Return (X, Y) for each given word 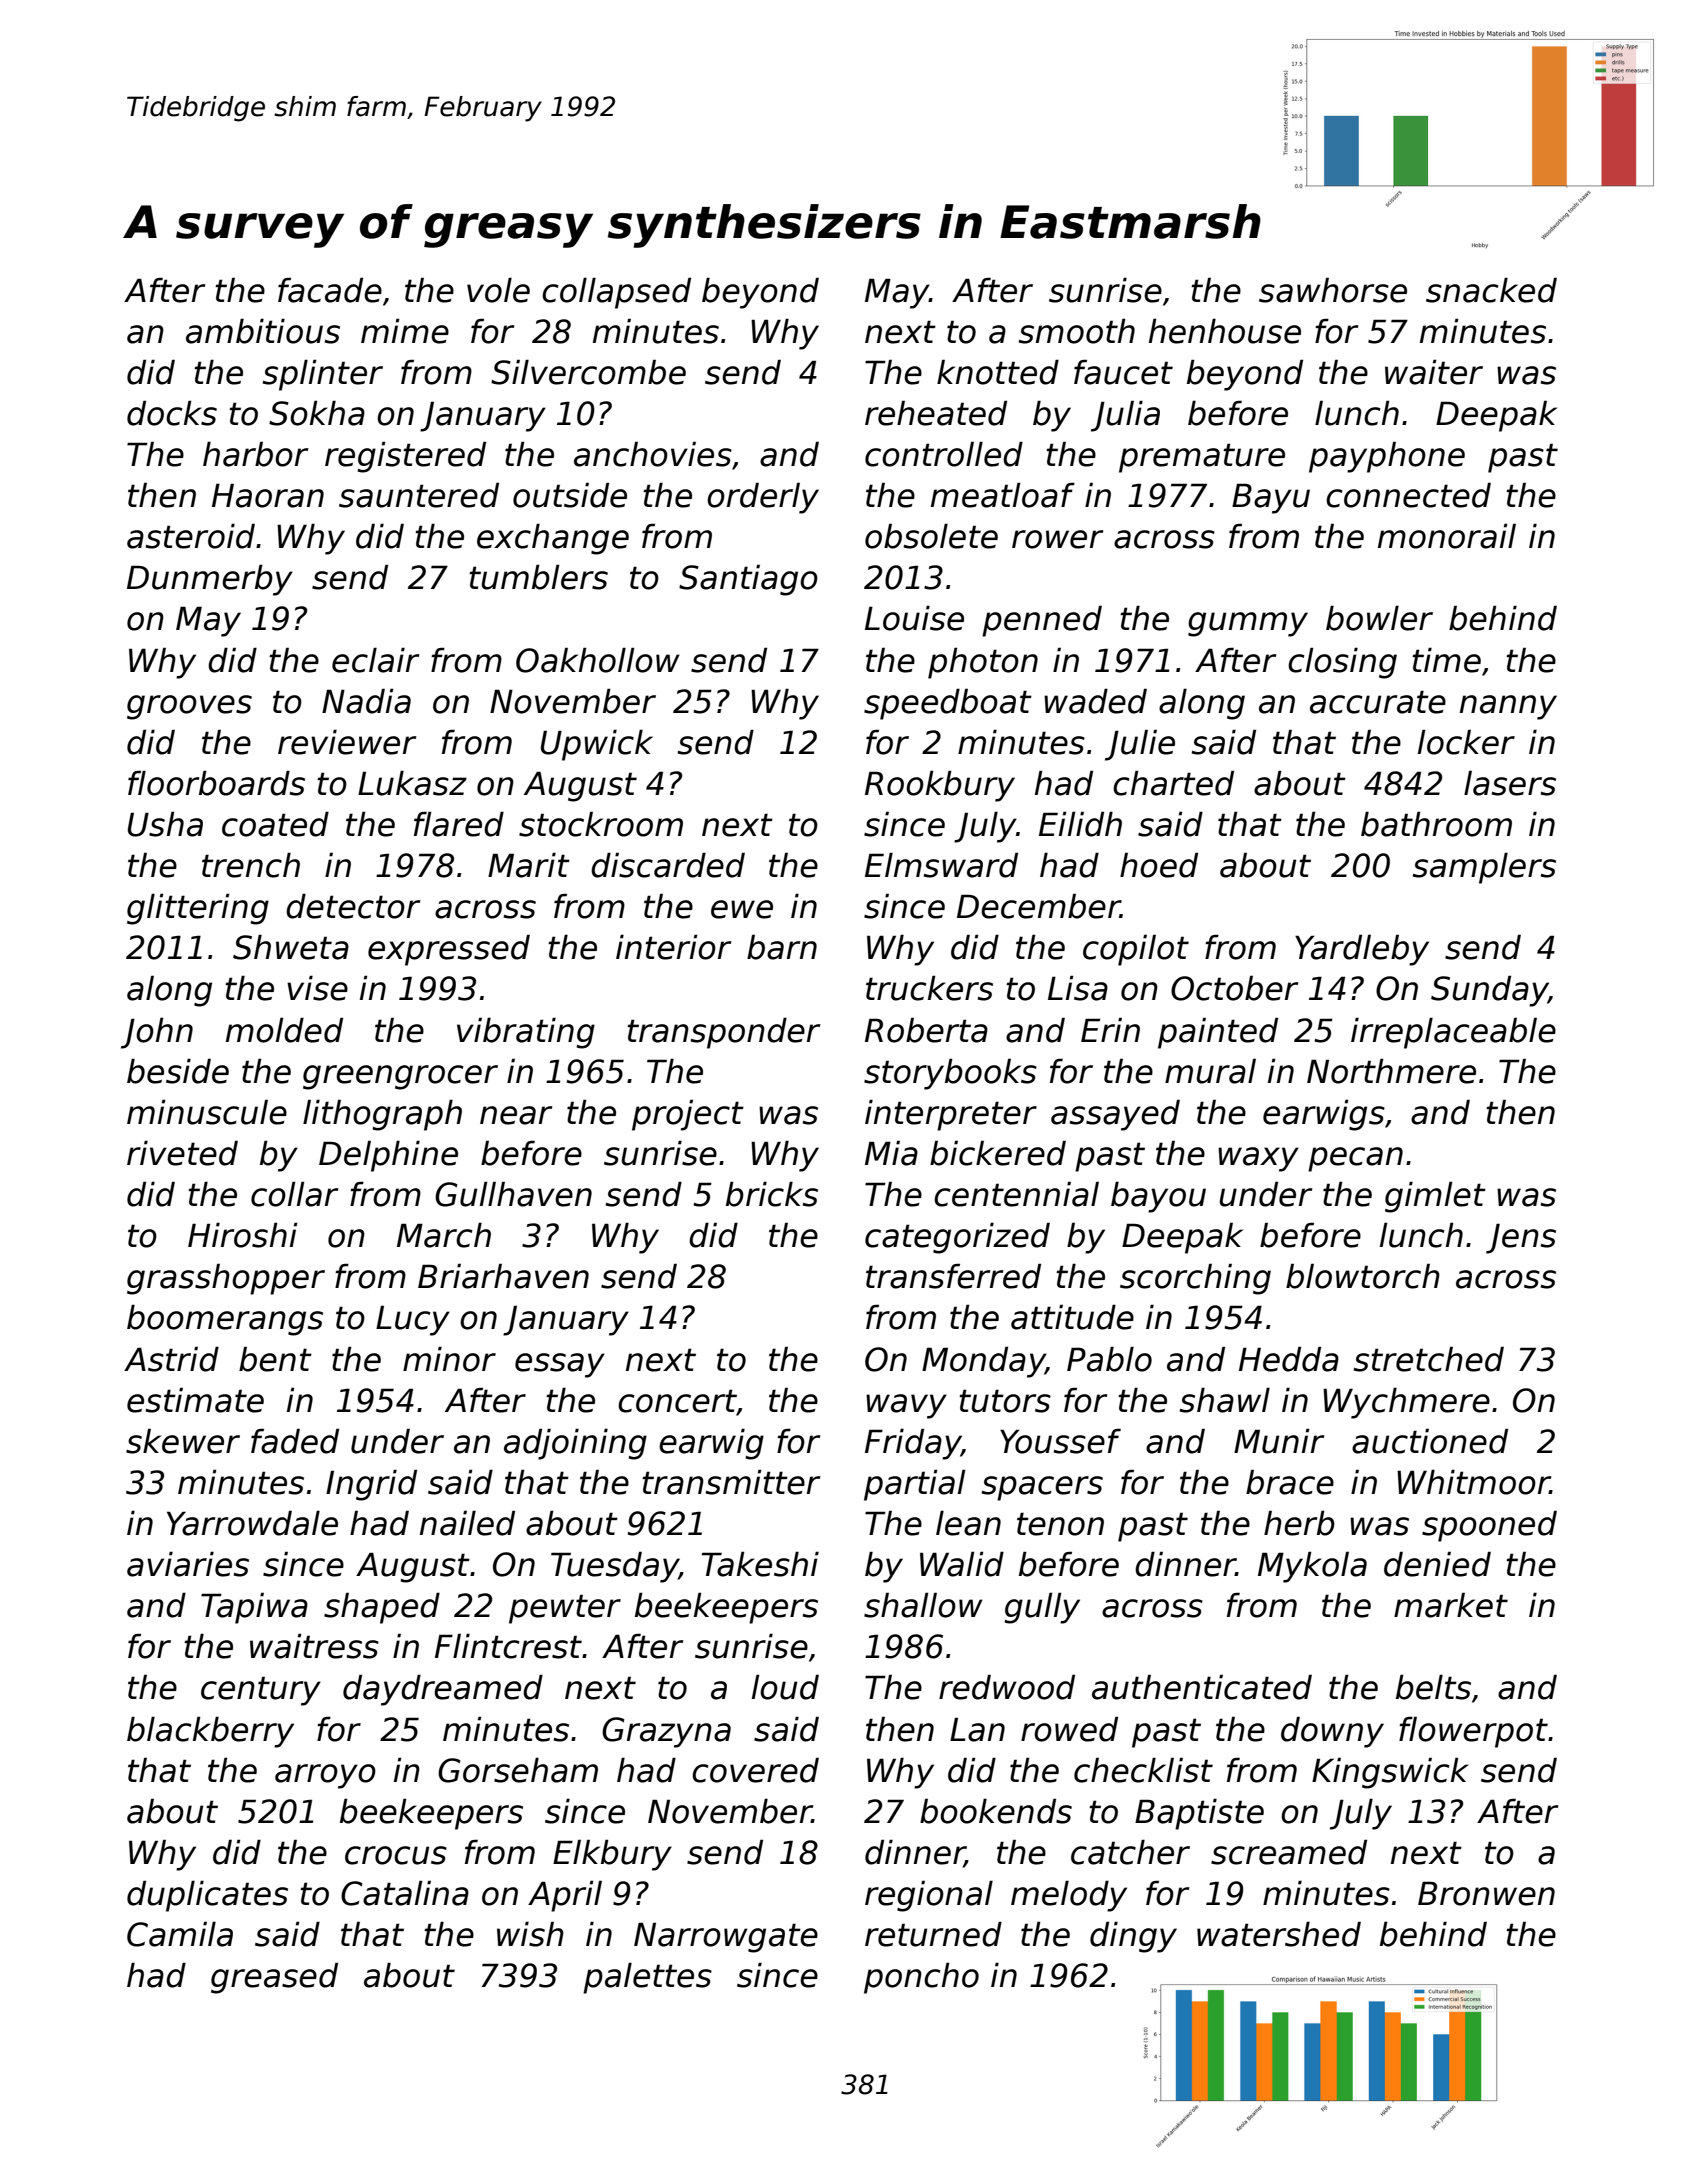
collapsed (616, 293)
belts (1433, 1687)
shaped (382, 1608)
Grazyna (666, 1732)
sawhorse (1333, 290)
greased (274, 1978)
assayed (1115, 1115)
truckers (929, 988)
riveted (182, 1153)
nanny (1508, 707)
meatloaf (1003, 495)
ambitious (263, 331)
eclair (376, 660)
